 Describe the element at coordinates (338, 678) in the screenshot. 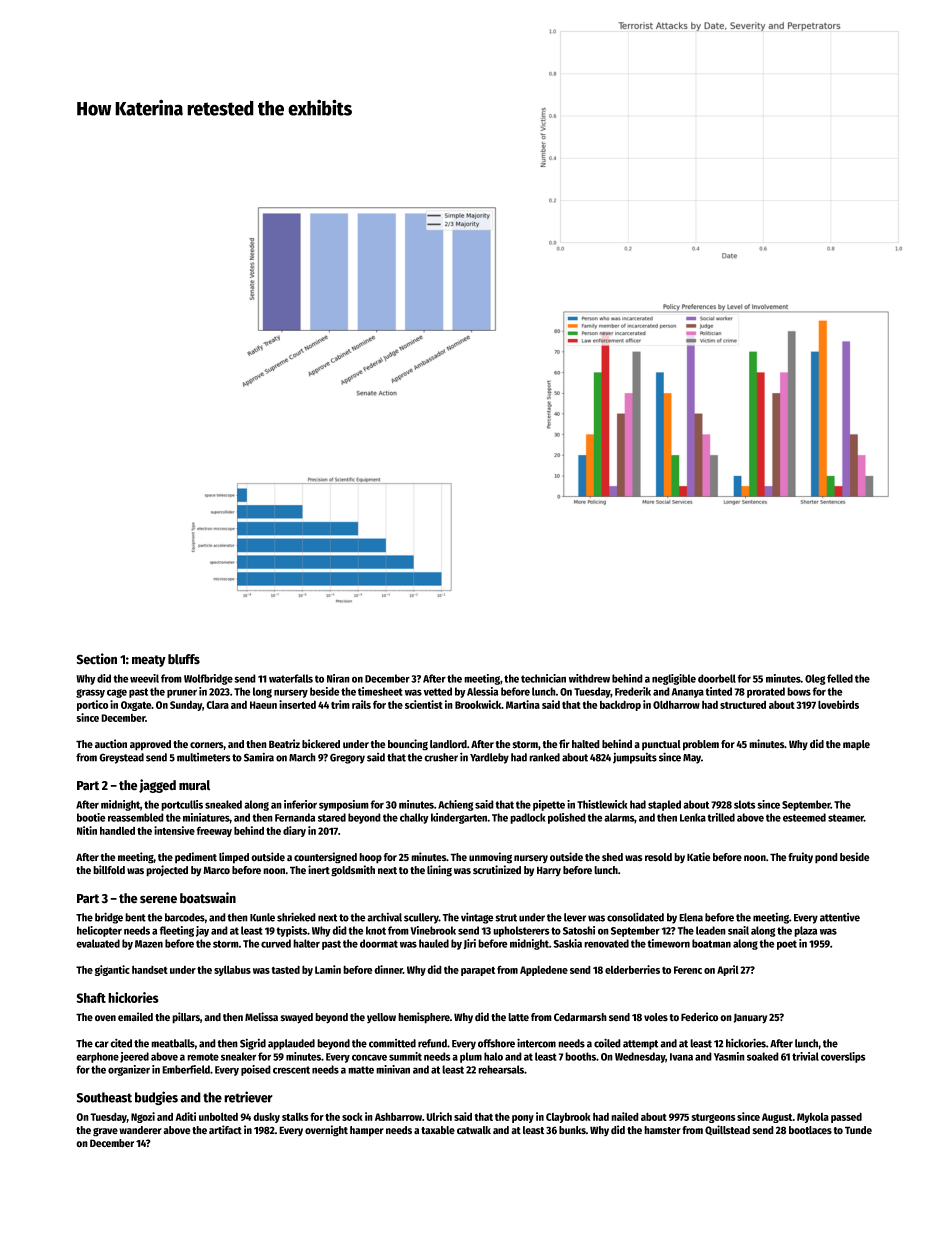

I see `Niran` at that location.
